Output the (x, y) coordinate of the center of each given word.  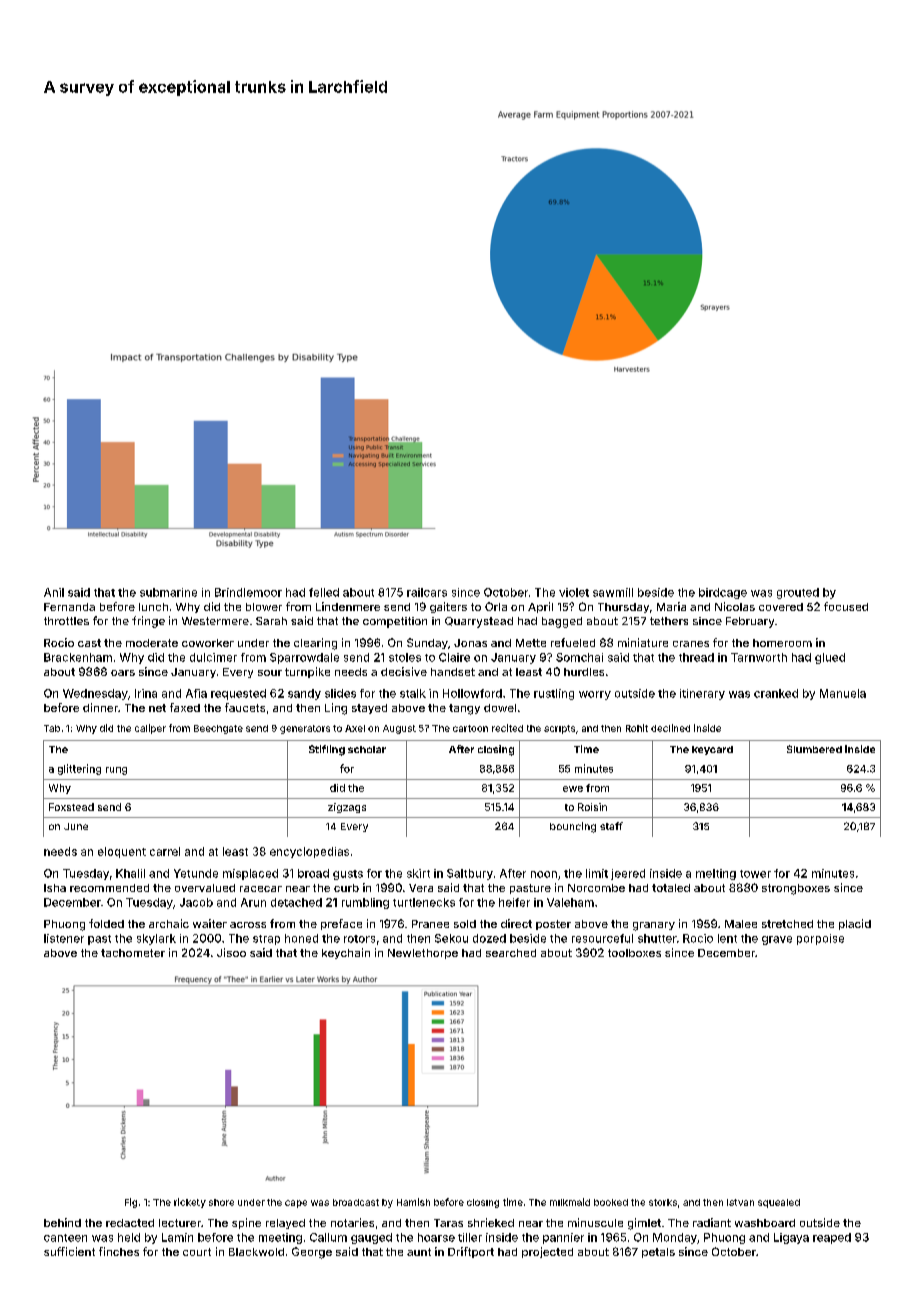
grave (777, 940)
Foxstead (71, 807)
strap (266, 940)
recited (507, 728)
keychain (346, 953)
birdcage (723, 593)
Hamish (413, 1202)
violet (574, 592)
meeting (280, 1238)
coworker (208, 643)
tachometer (133, 953)
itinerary (702, 694)
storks (663, 1202)
